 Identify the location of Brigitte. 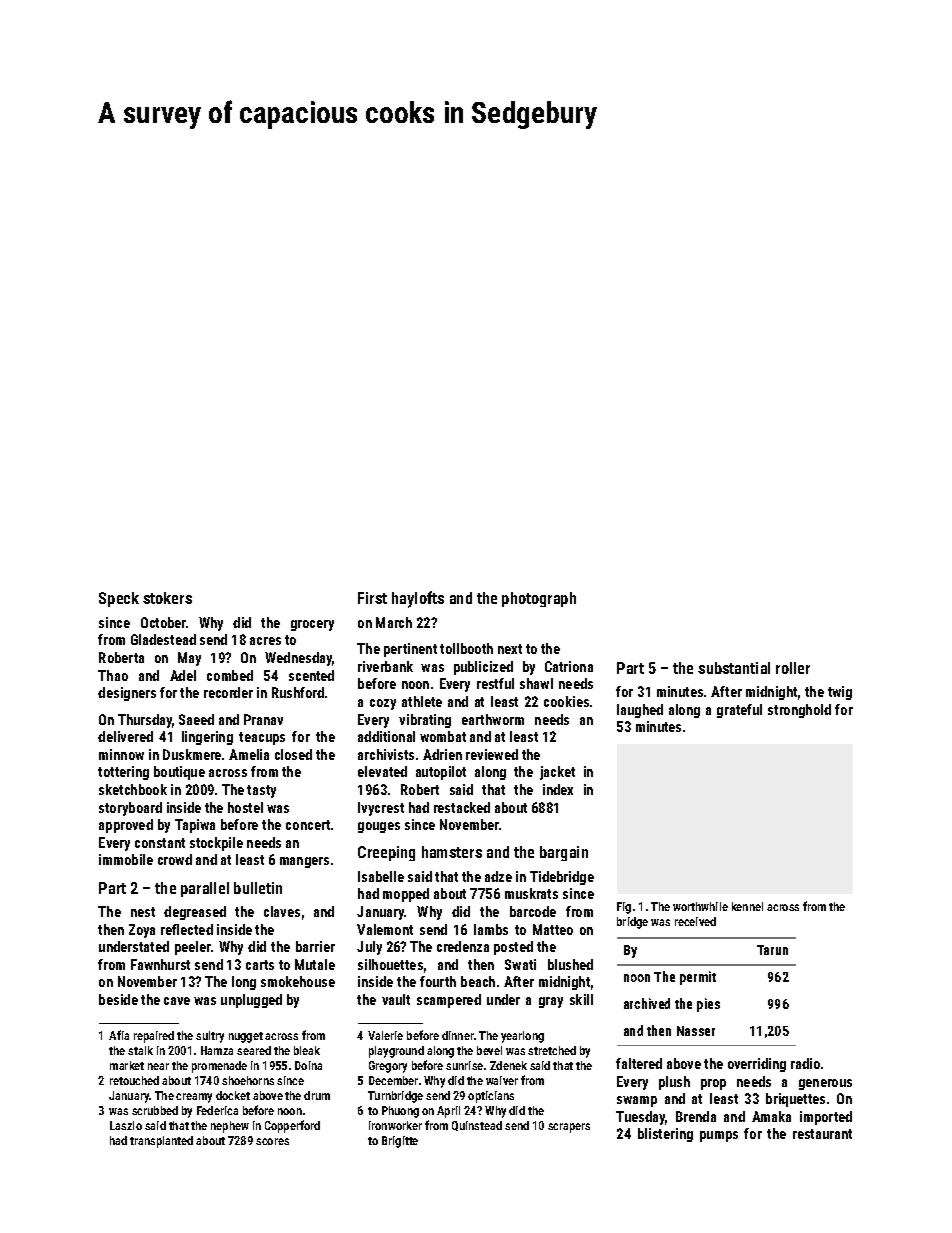
(400, 1142).
